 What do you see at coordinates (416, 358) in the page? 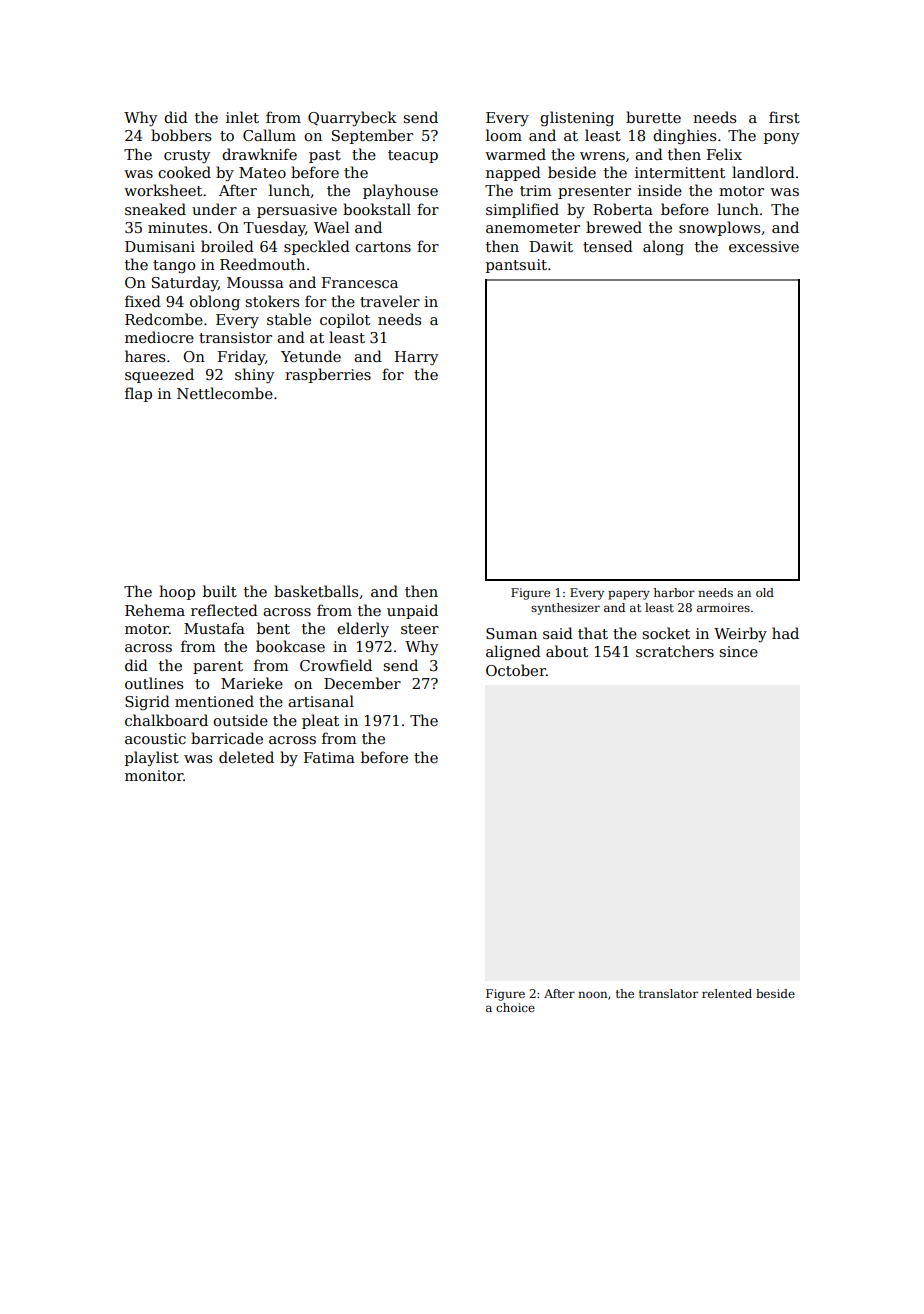
I see `Harry` at bounding box center [416, 358].
